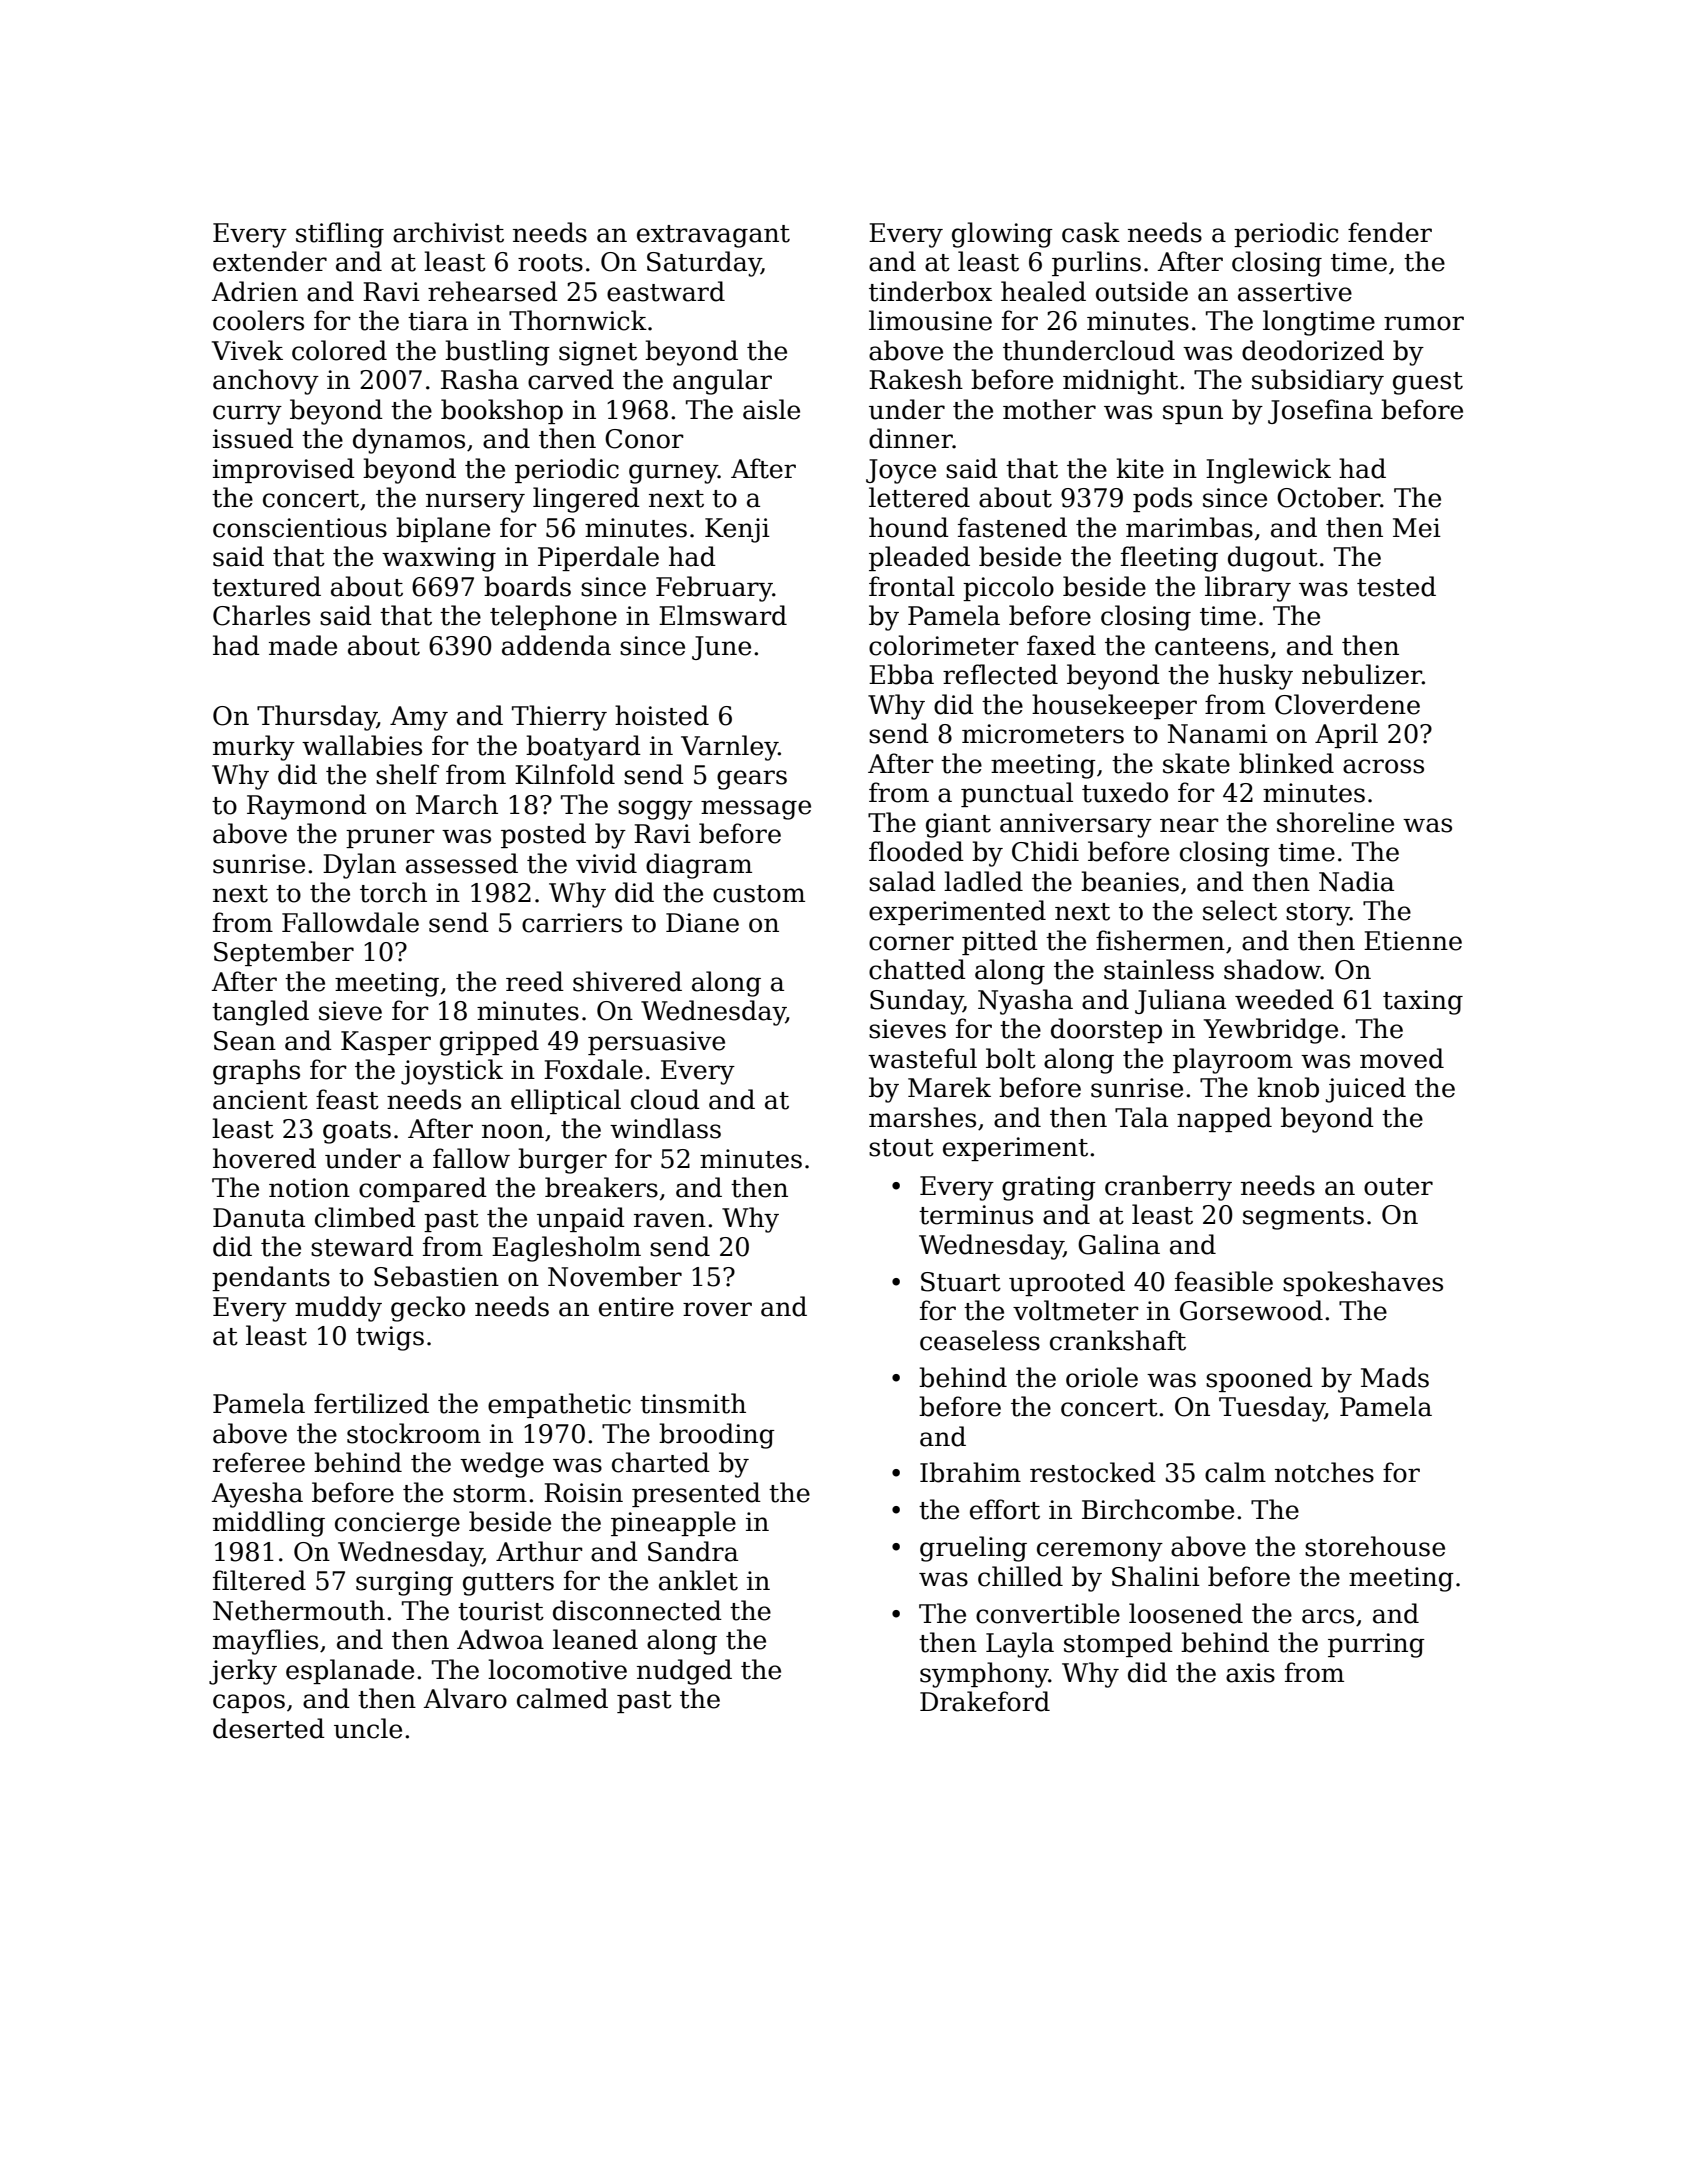 This screenshot has height=2178, width=1683. I want to click on rover, so click(717, 1309).
